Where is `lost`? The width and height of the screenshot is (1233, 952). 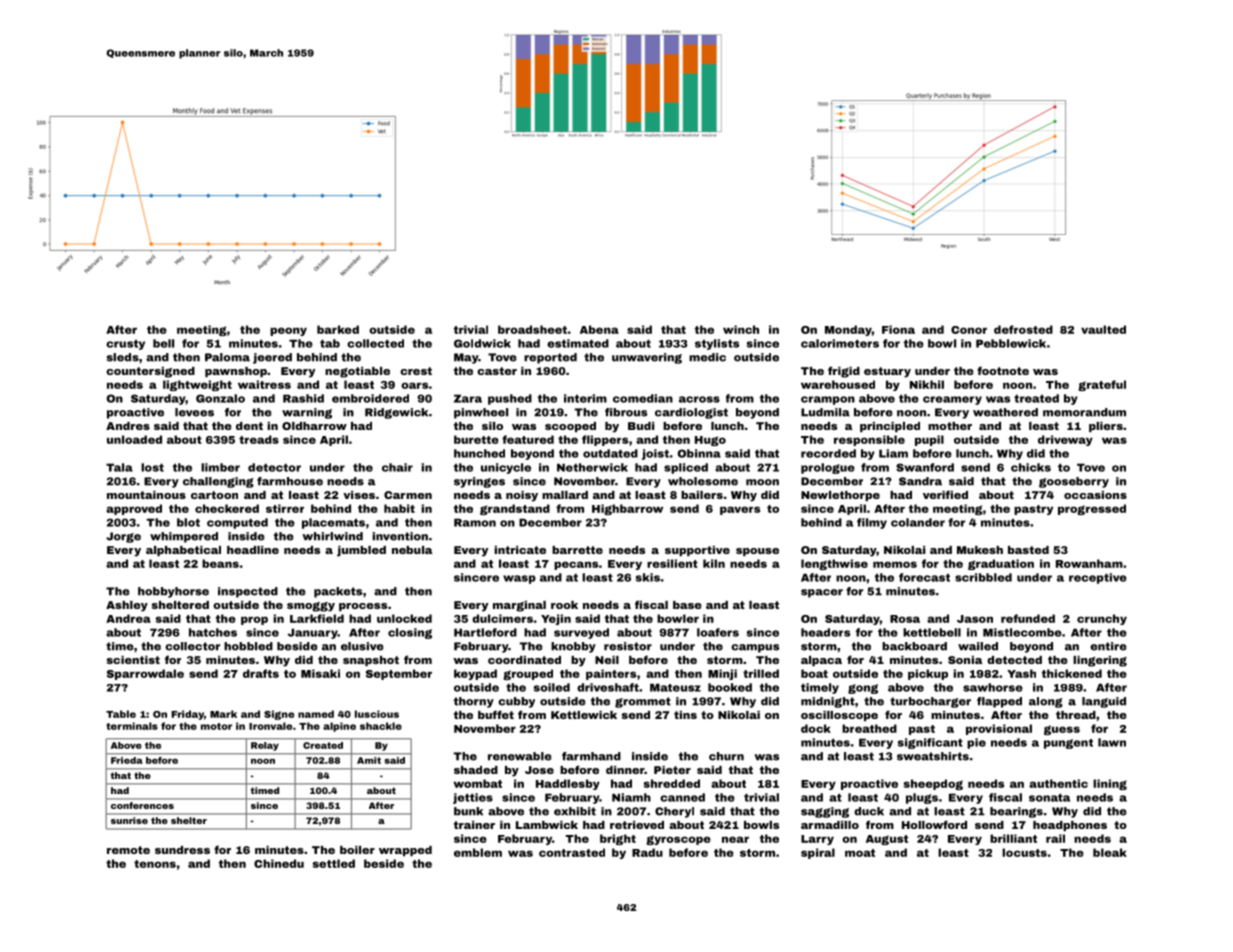
lost is located at coordinates (152, 467).
